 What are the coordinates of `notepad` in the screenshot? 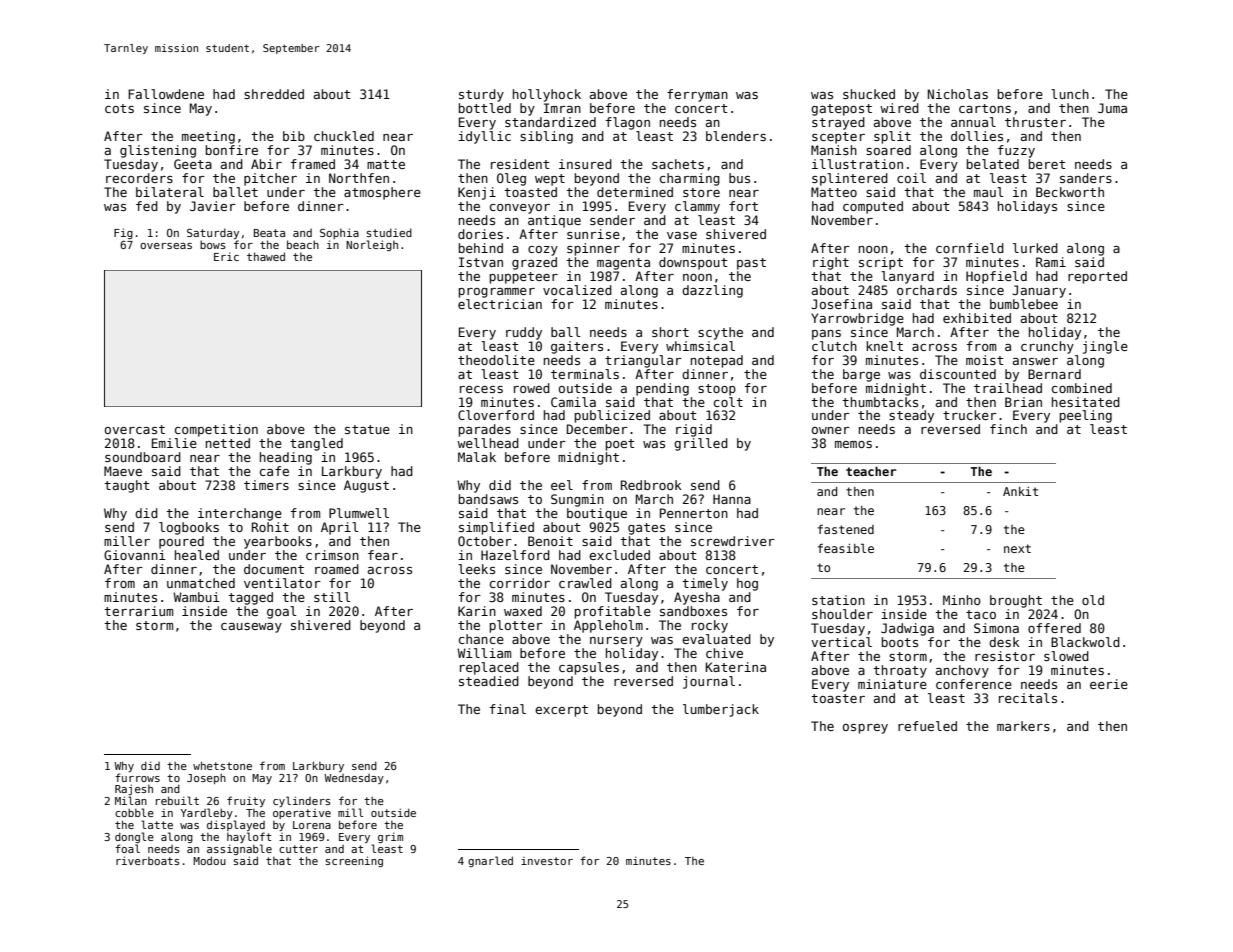 It's located at (717, 361).
